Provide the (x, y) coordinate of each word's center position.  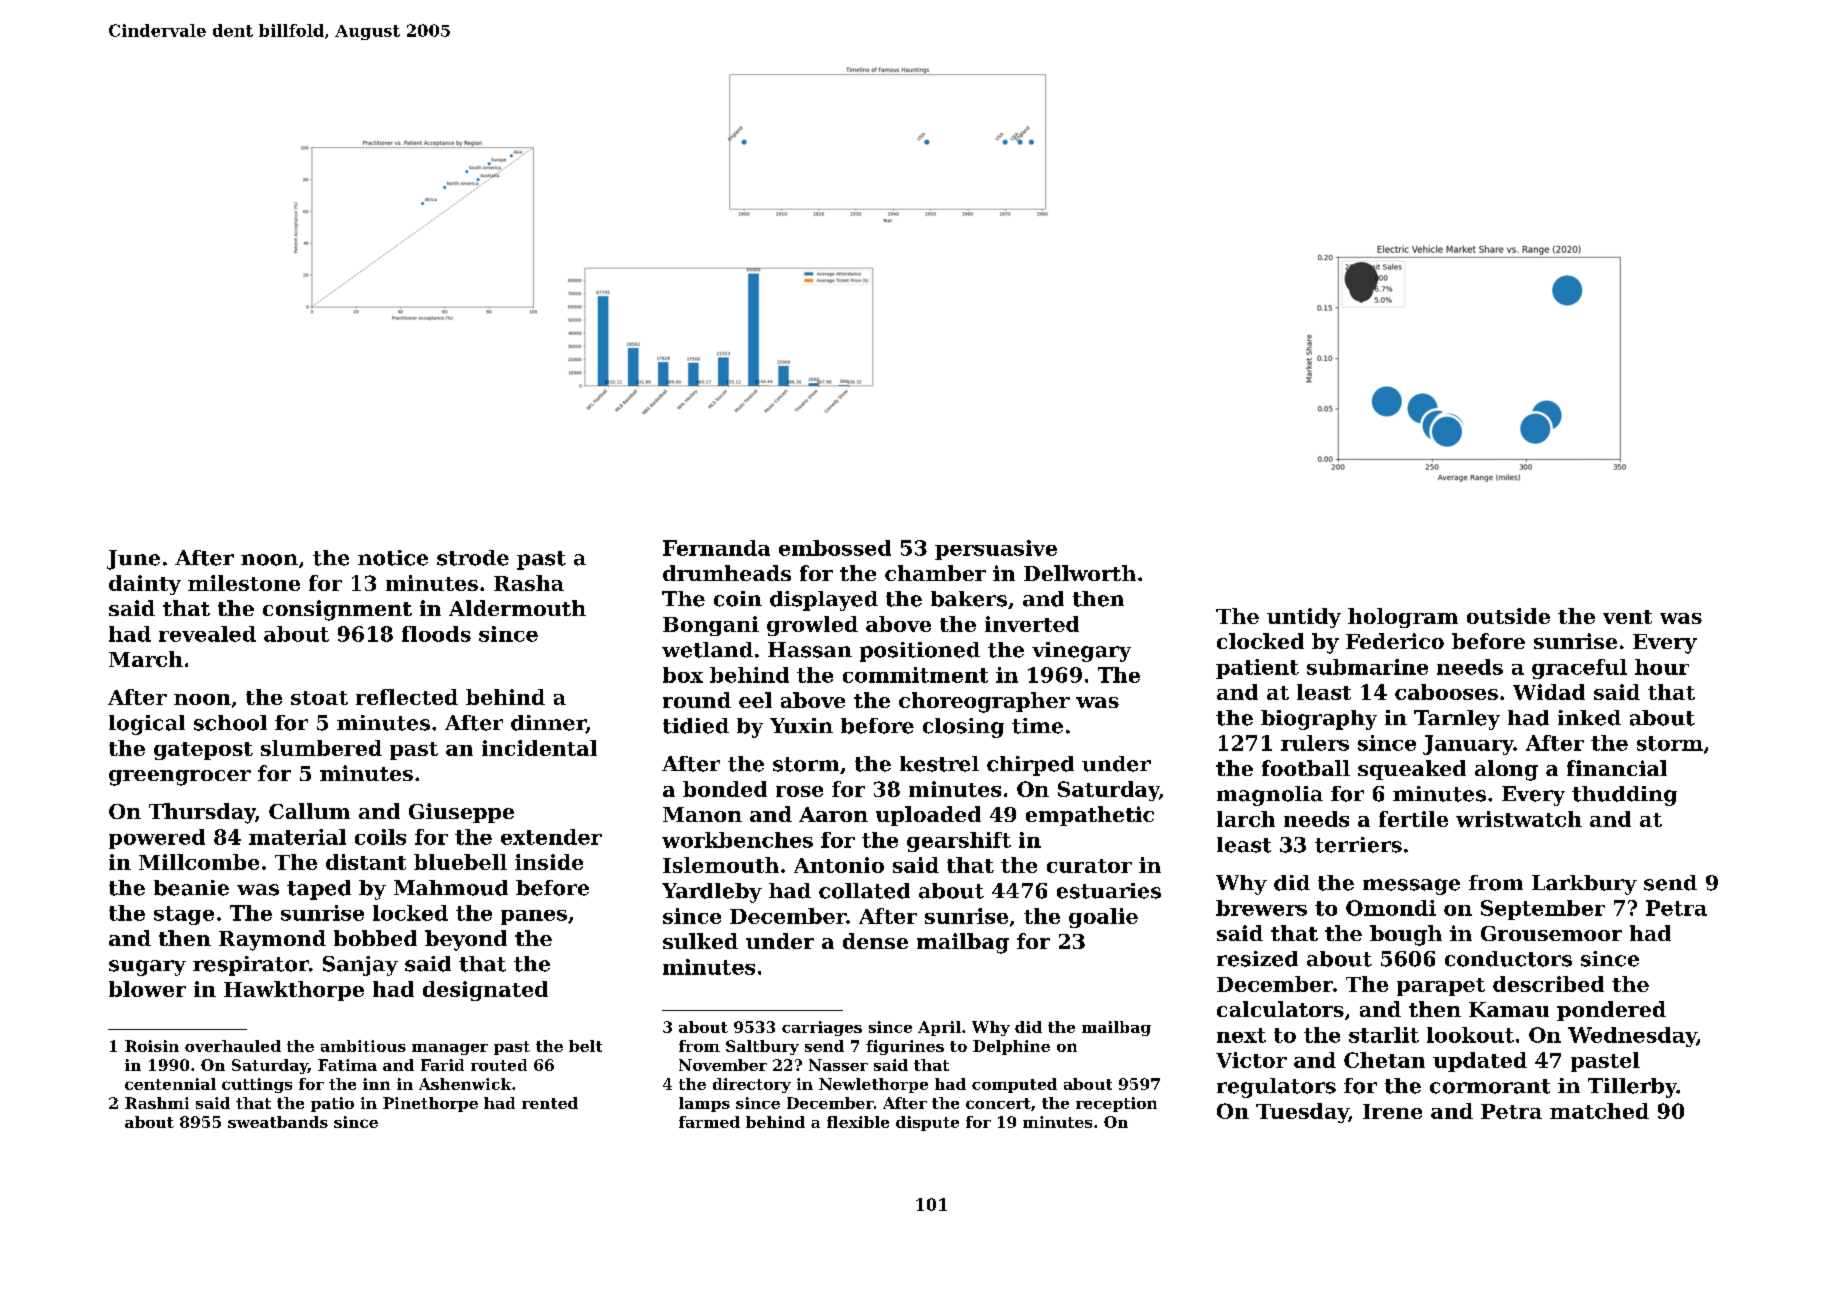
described (1548, 984)
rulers (1315, 743)
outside (1508, 616)
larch (1246, 819)
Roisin (152, 1046)
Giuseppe (461, 813)
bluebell (460, 862)
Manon (702, 814)
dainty (145, 585)
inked (1589, 718)
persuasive (996, 550)
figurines (905, 1047)
